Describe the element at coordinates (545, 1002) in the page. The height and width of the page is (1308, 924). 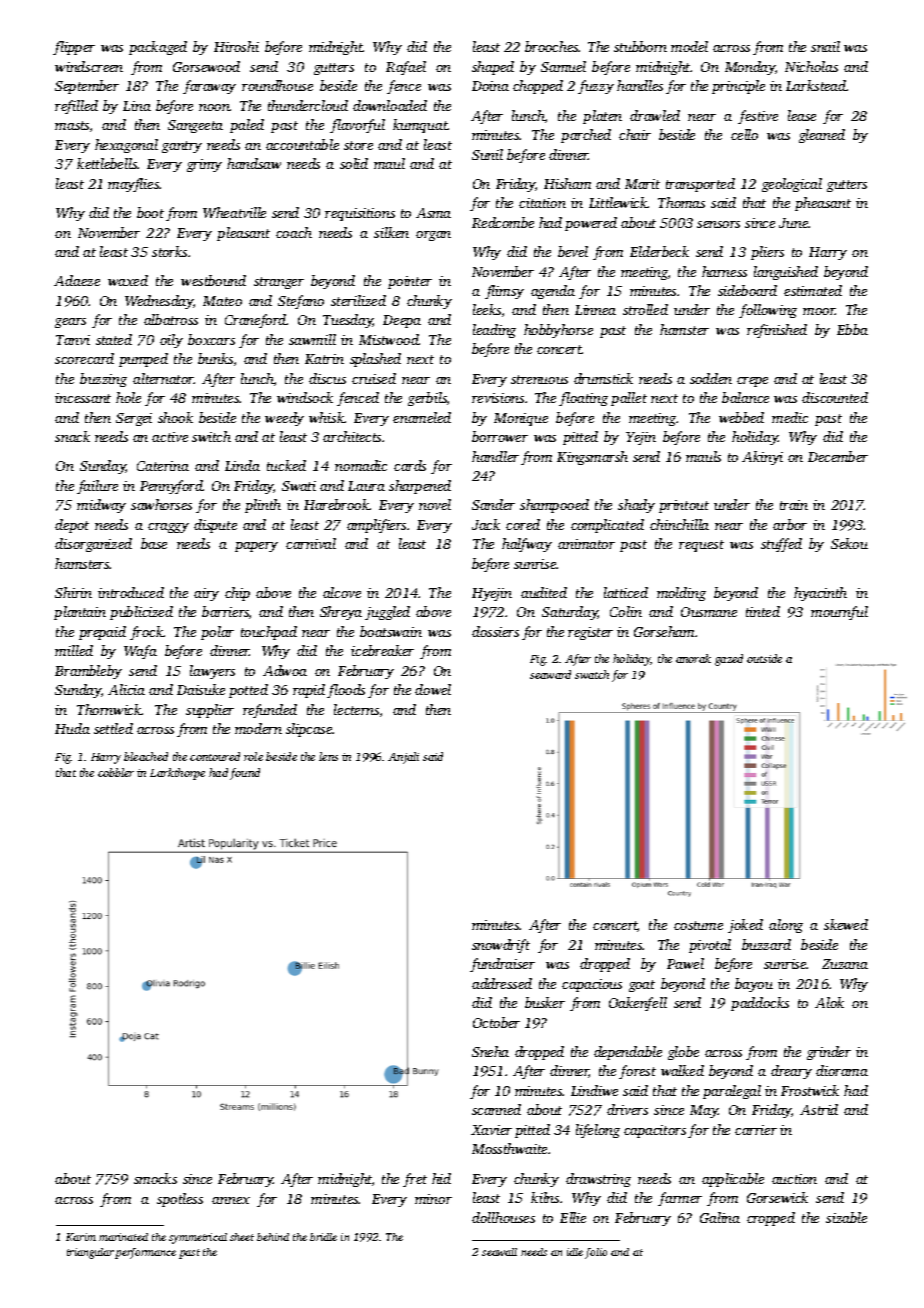
I see `busker` at that location.
